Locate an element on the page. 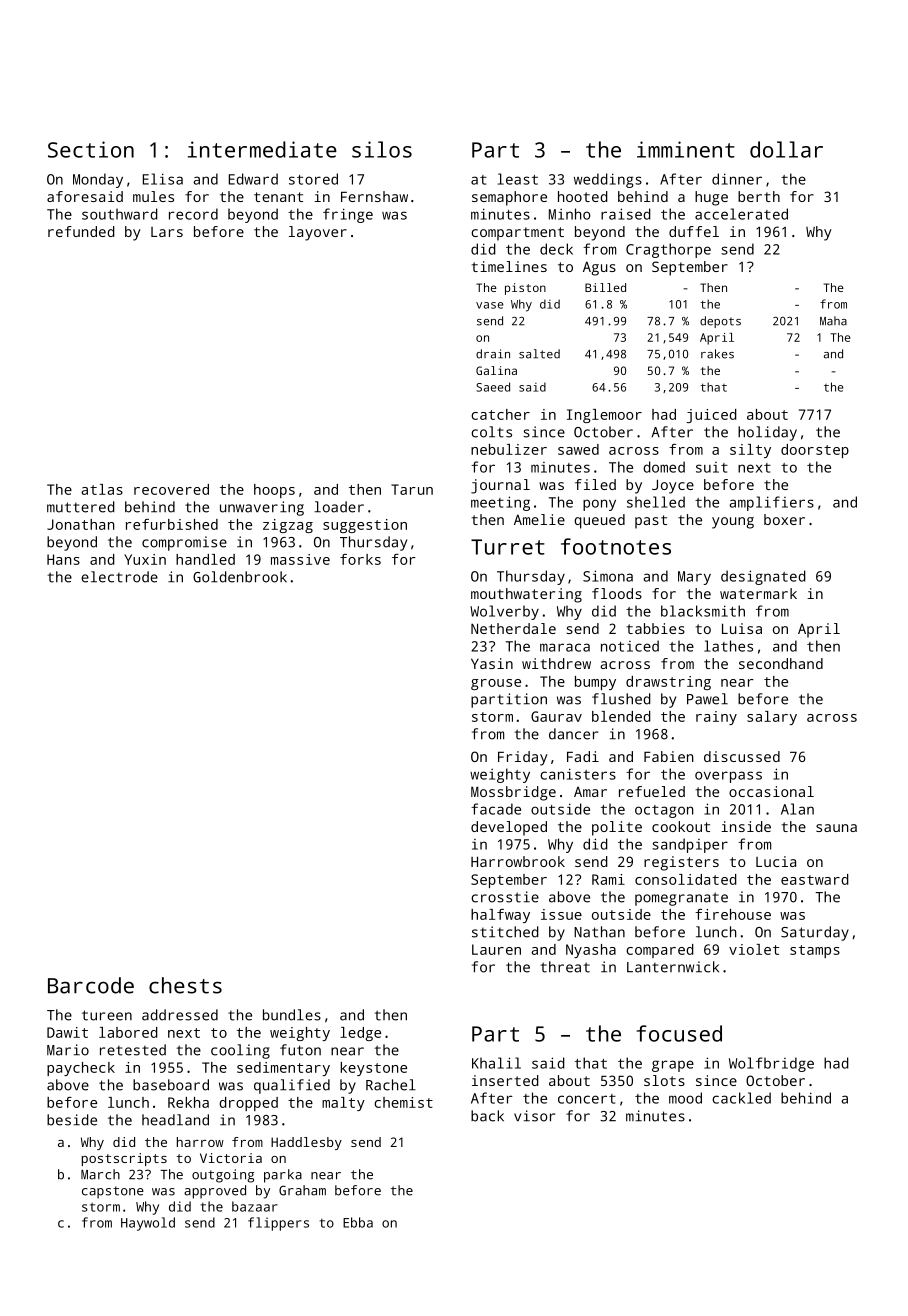 This image has width=908, height=1316. eastward is located at coordinates (815, 879).
